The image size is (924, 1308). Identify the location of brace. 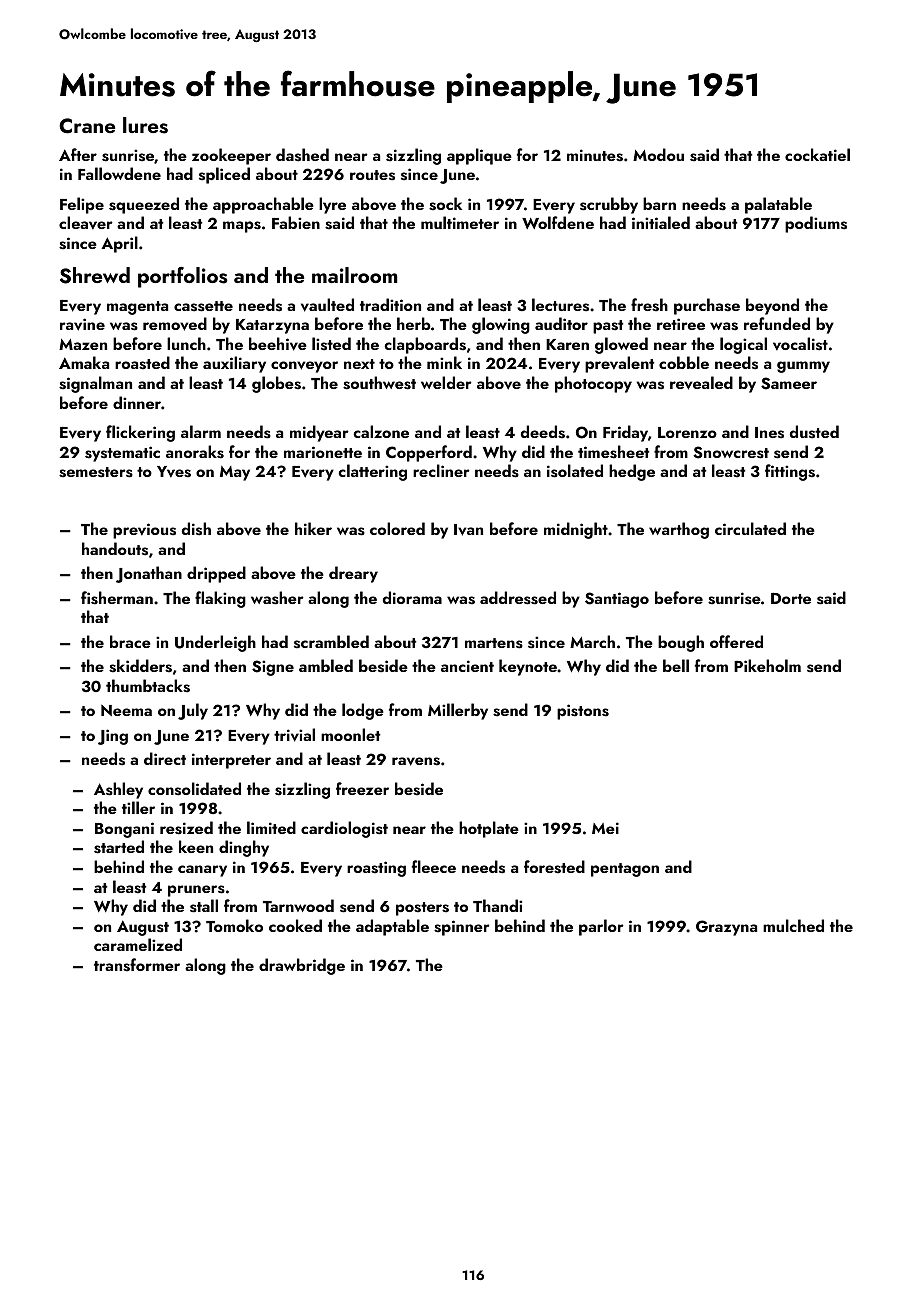
(130, 641).
